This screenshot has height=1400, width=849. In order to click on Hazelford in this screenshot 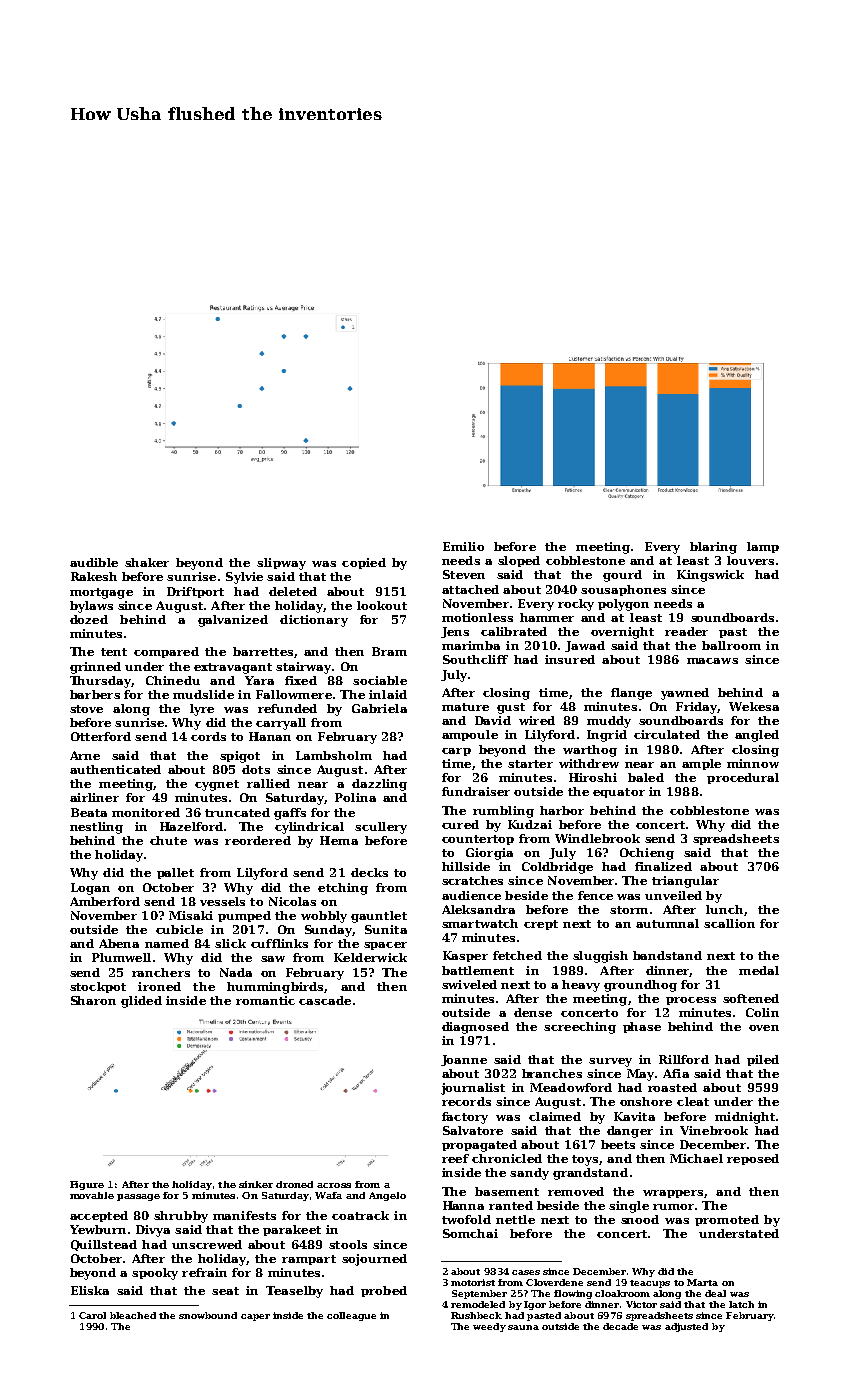, I will do `click(191, 826)`.
